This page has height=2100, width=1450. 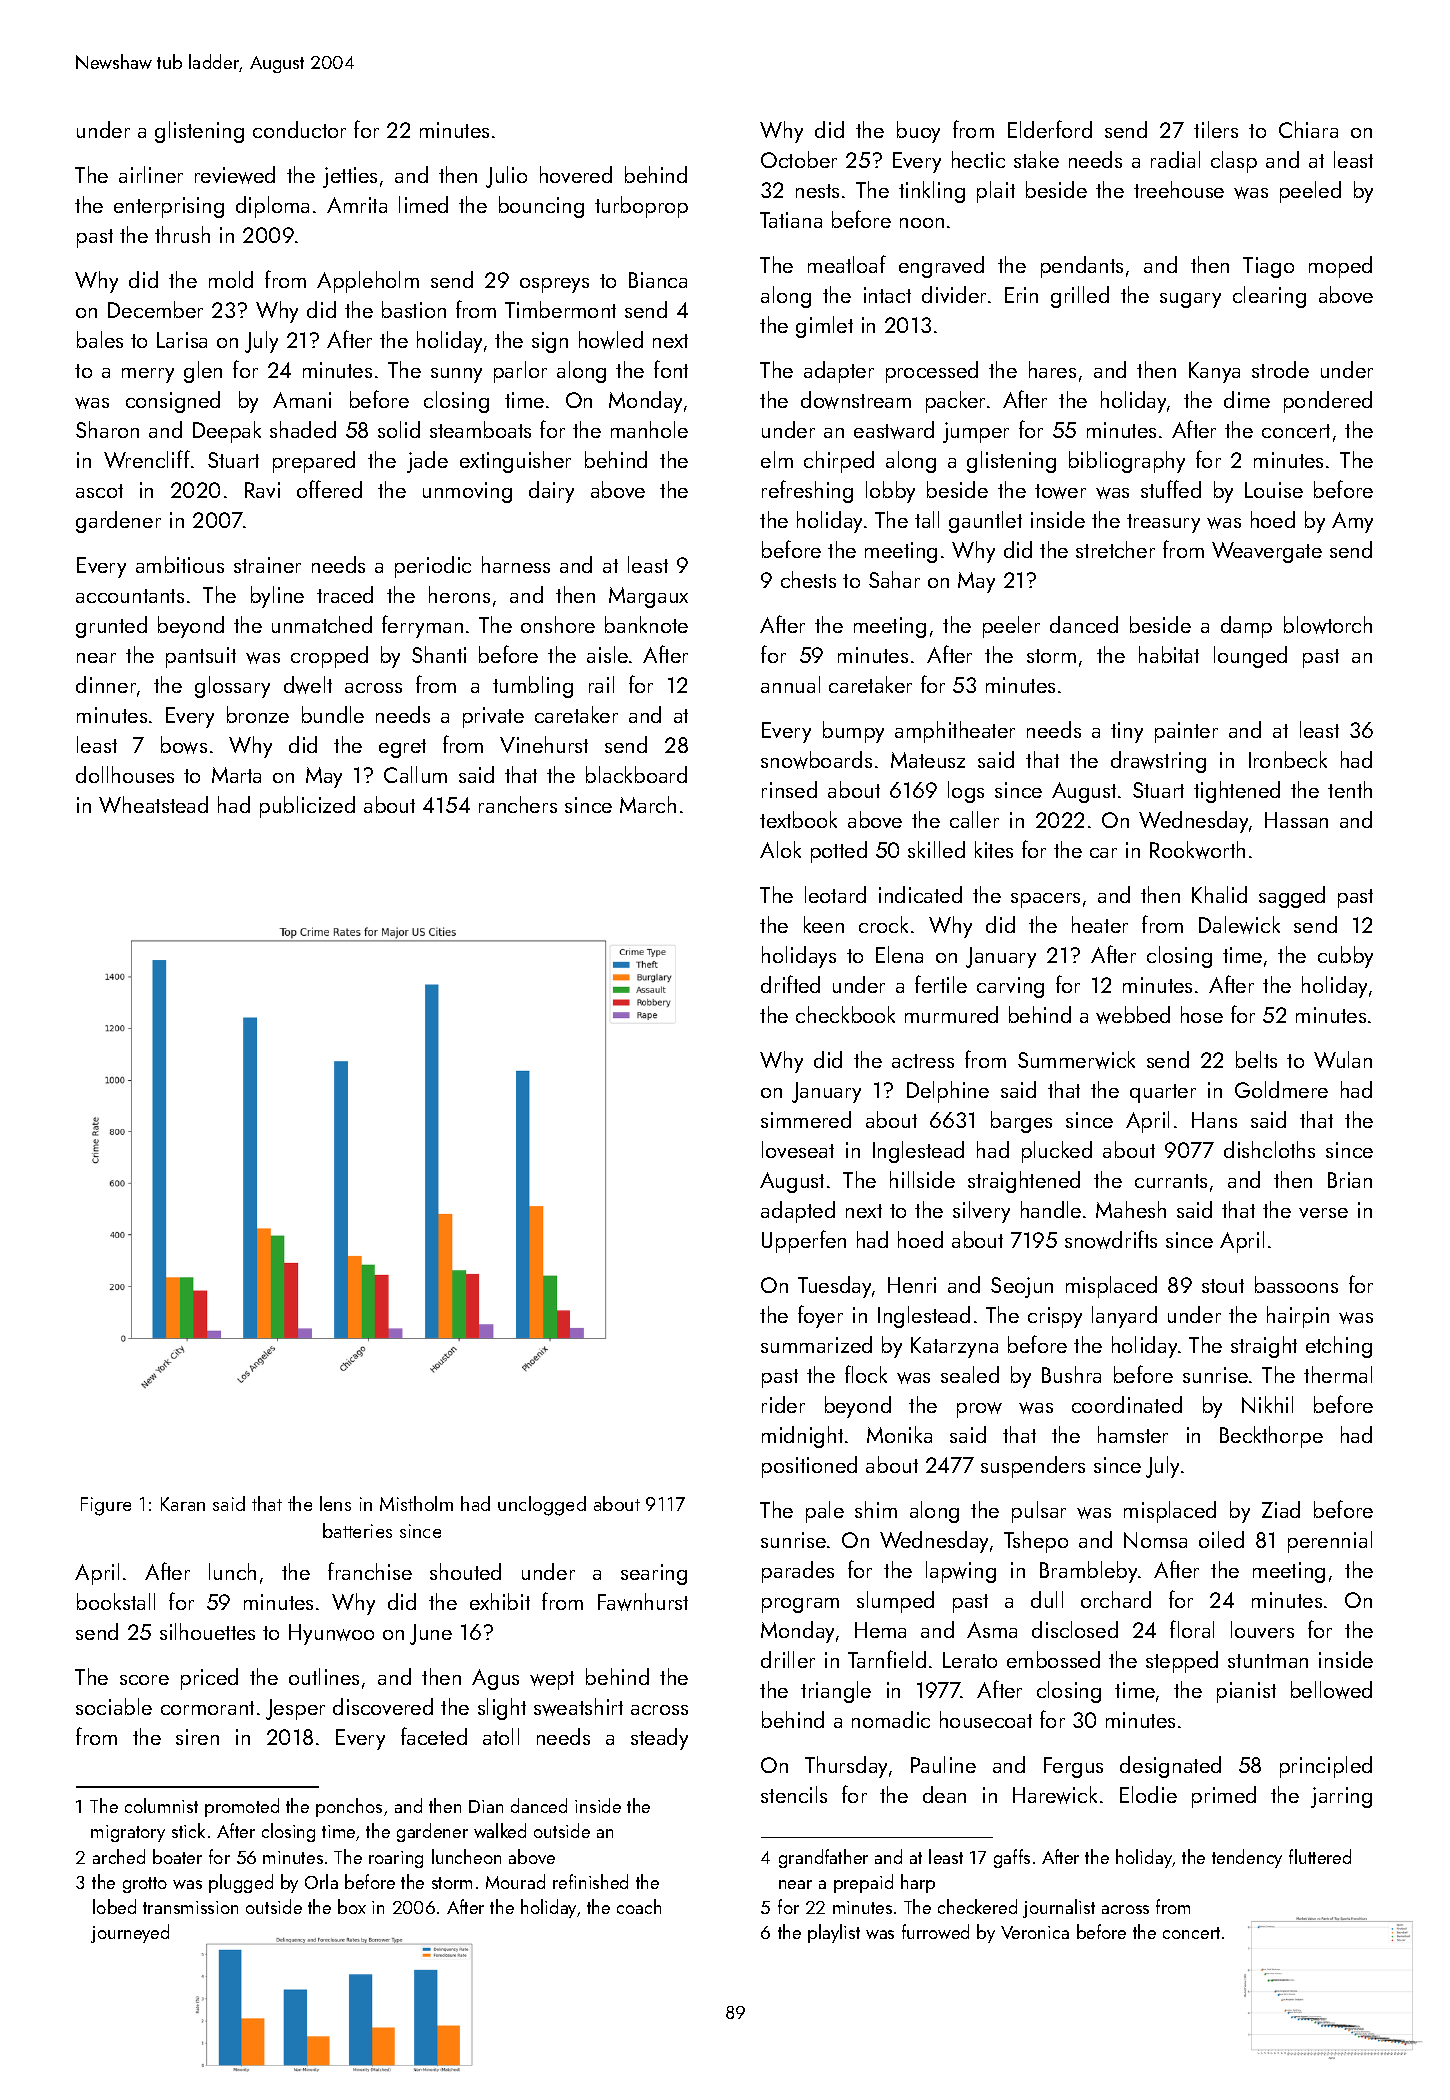 What do you see at coordinates (1271, 1437) in the page?
I see `Beckthorpe` at bounding box center [1271, 1437].
